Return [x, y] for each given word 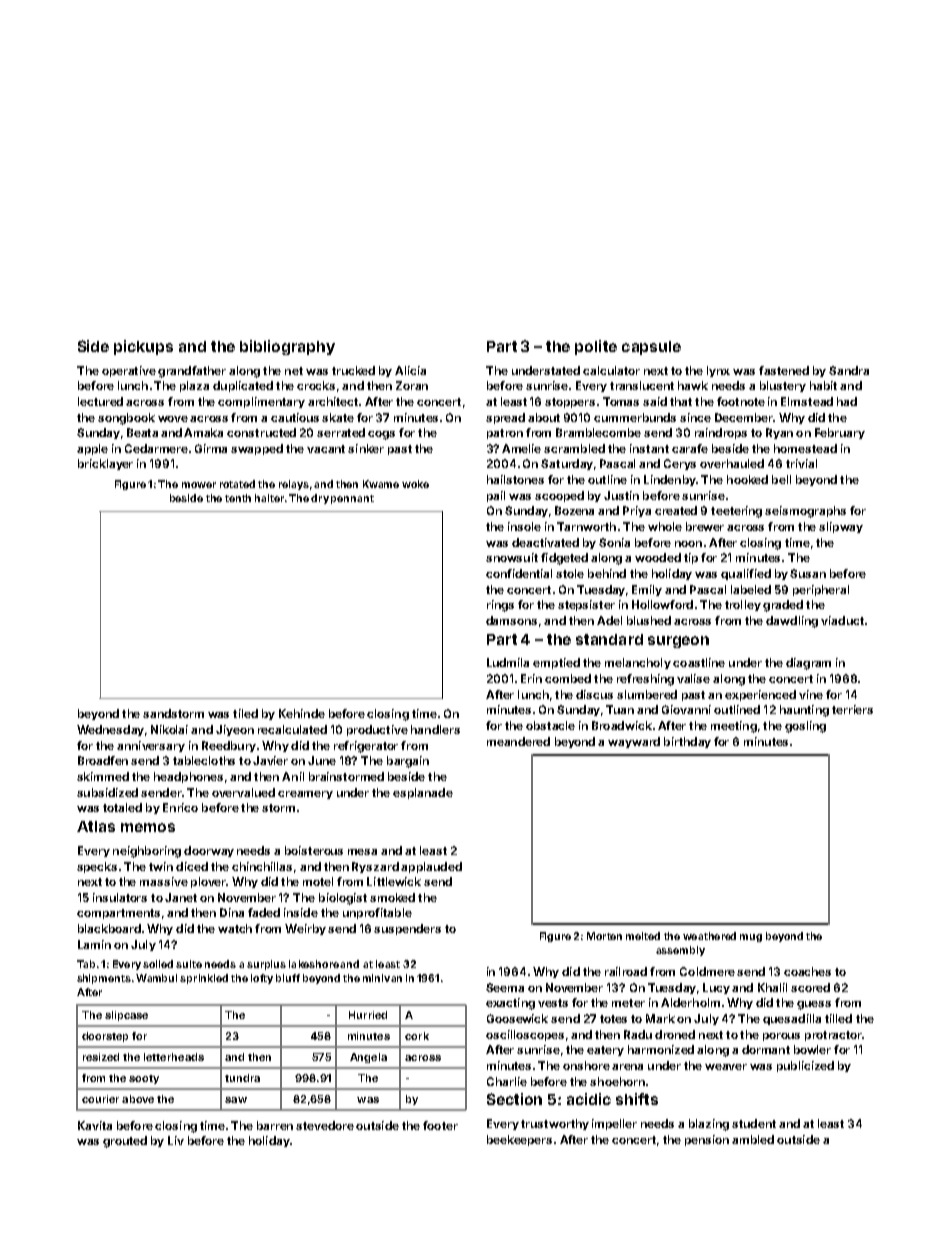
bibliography [287, 347]
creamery [305, 795]
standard [609, 639]
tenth [238, 498]
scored [810, 987]
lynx [718, 371]
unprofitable [377, 913]
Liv [176, 1140]
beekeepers [519, 1140]
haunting [804, 711]
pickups [143, 347]
